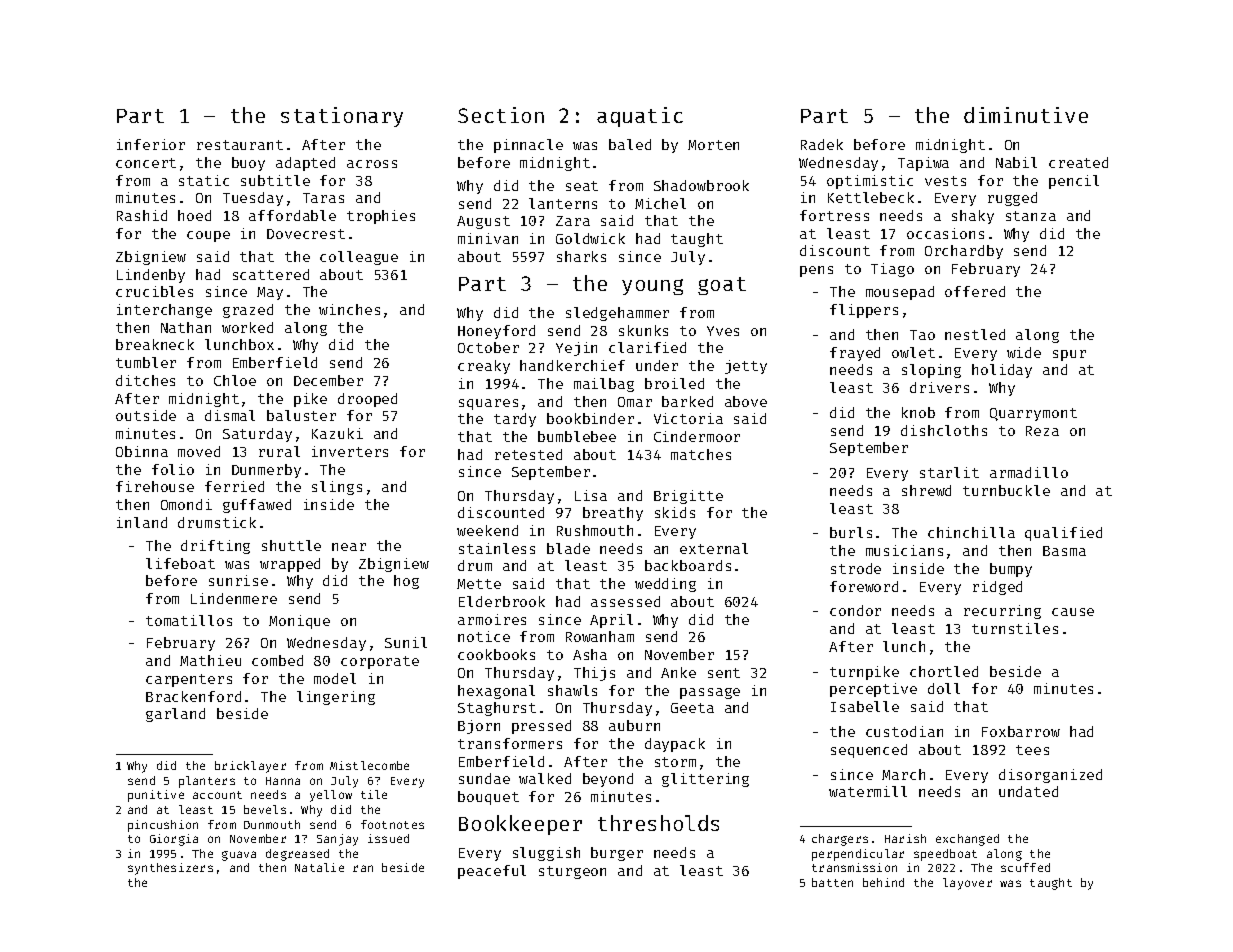 The width and height of the screenshot is (1233, 952). Describe the element at coordinates (973, 217) in the screenshot. I see `shaky` at that location.
